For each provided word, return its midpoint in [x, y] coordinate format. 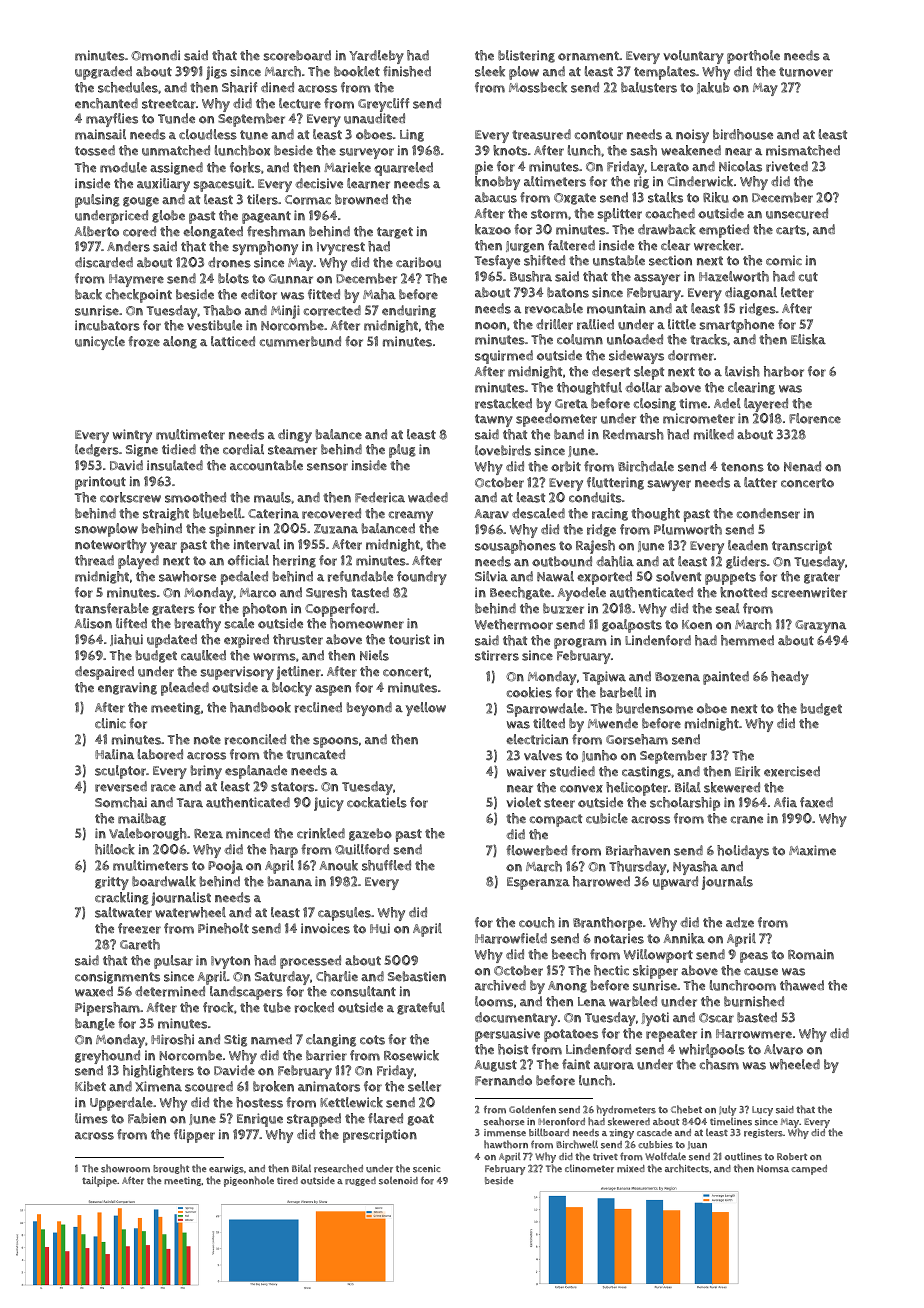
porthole [753, 57]
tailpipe [99, 1181]
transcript [802, 547]
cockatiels [377, 802]
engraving [127, 688]
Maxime [812, 850]
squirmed [504, 357]
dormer [691, 355]
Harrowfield [511, 938]
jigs [216, 73]
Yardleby [376, 57]
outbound [562, 561]
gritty [112, 883]
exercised [792, 771]
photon [265, 610]
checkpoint [139, 296]
